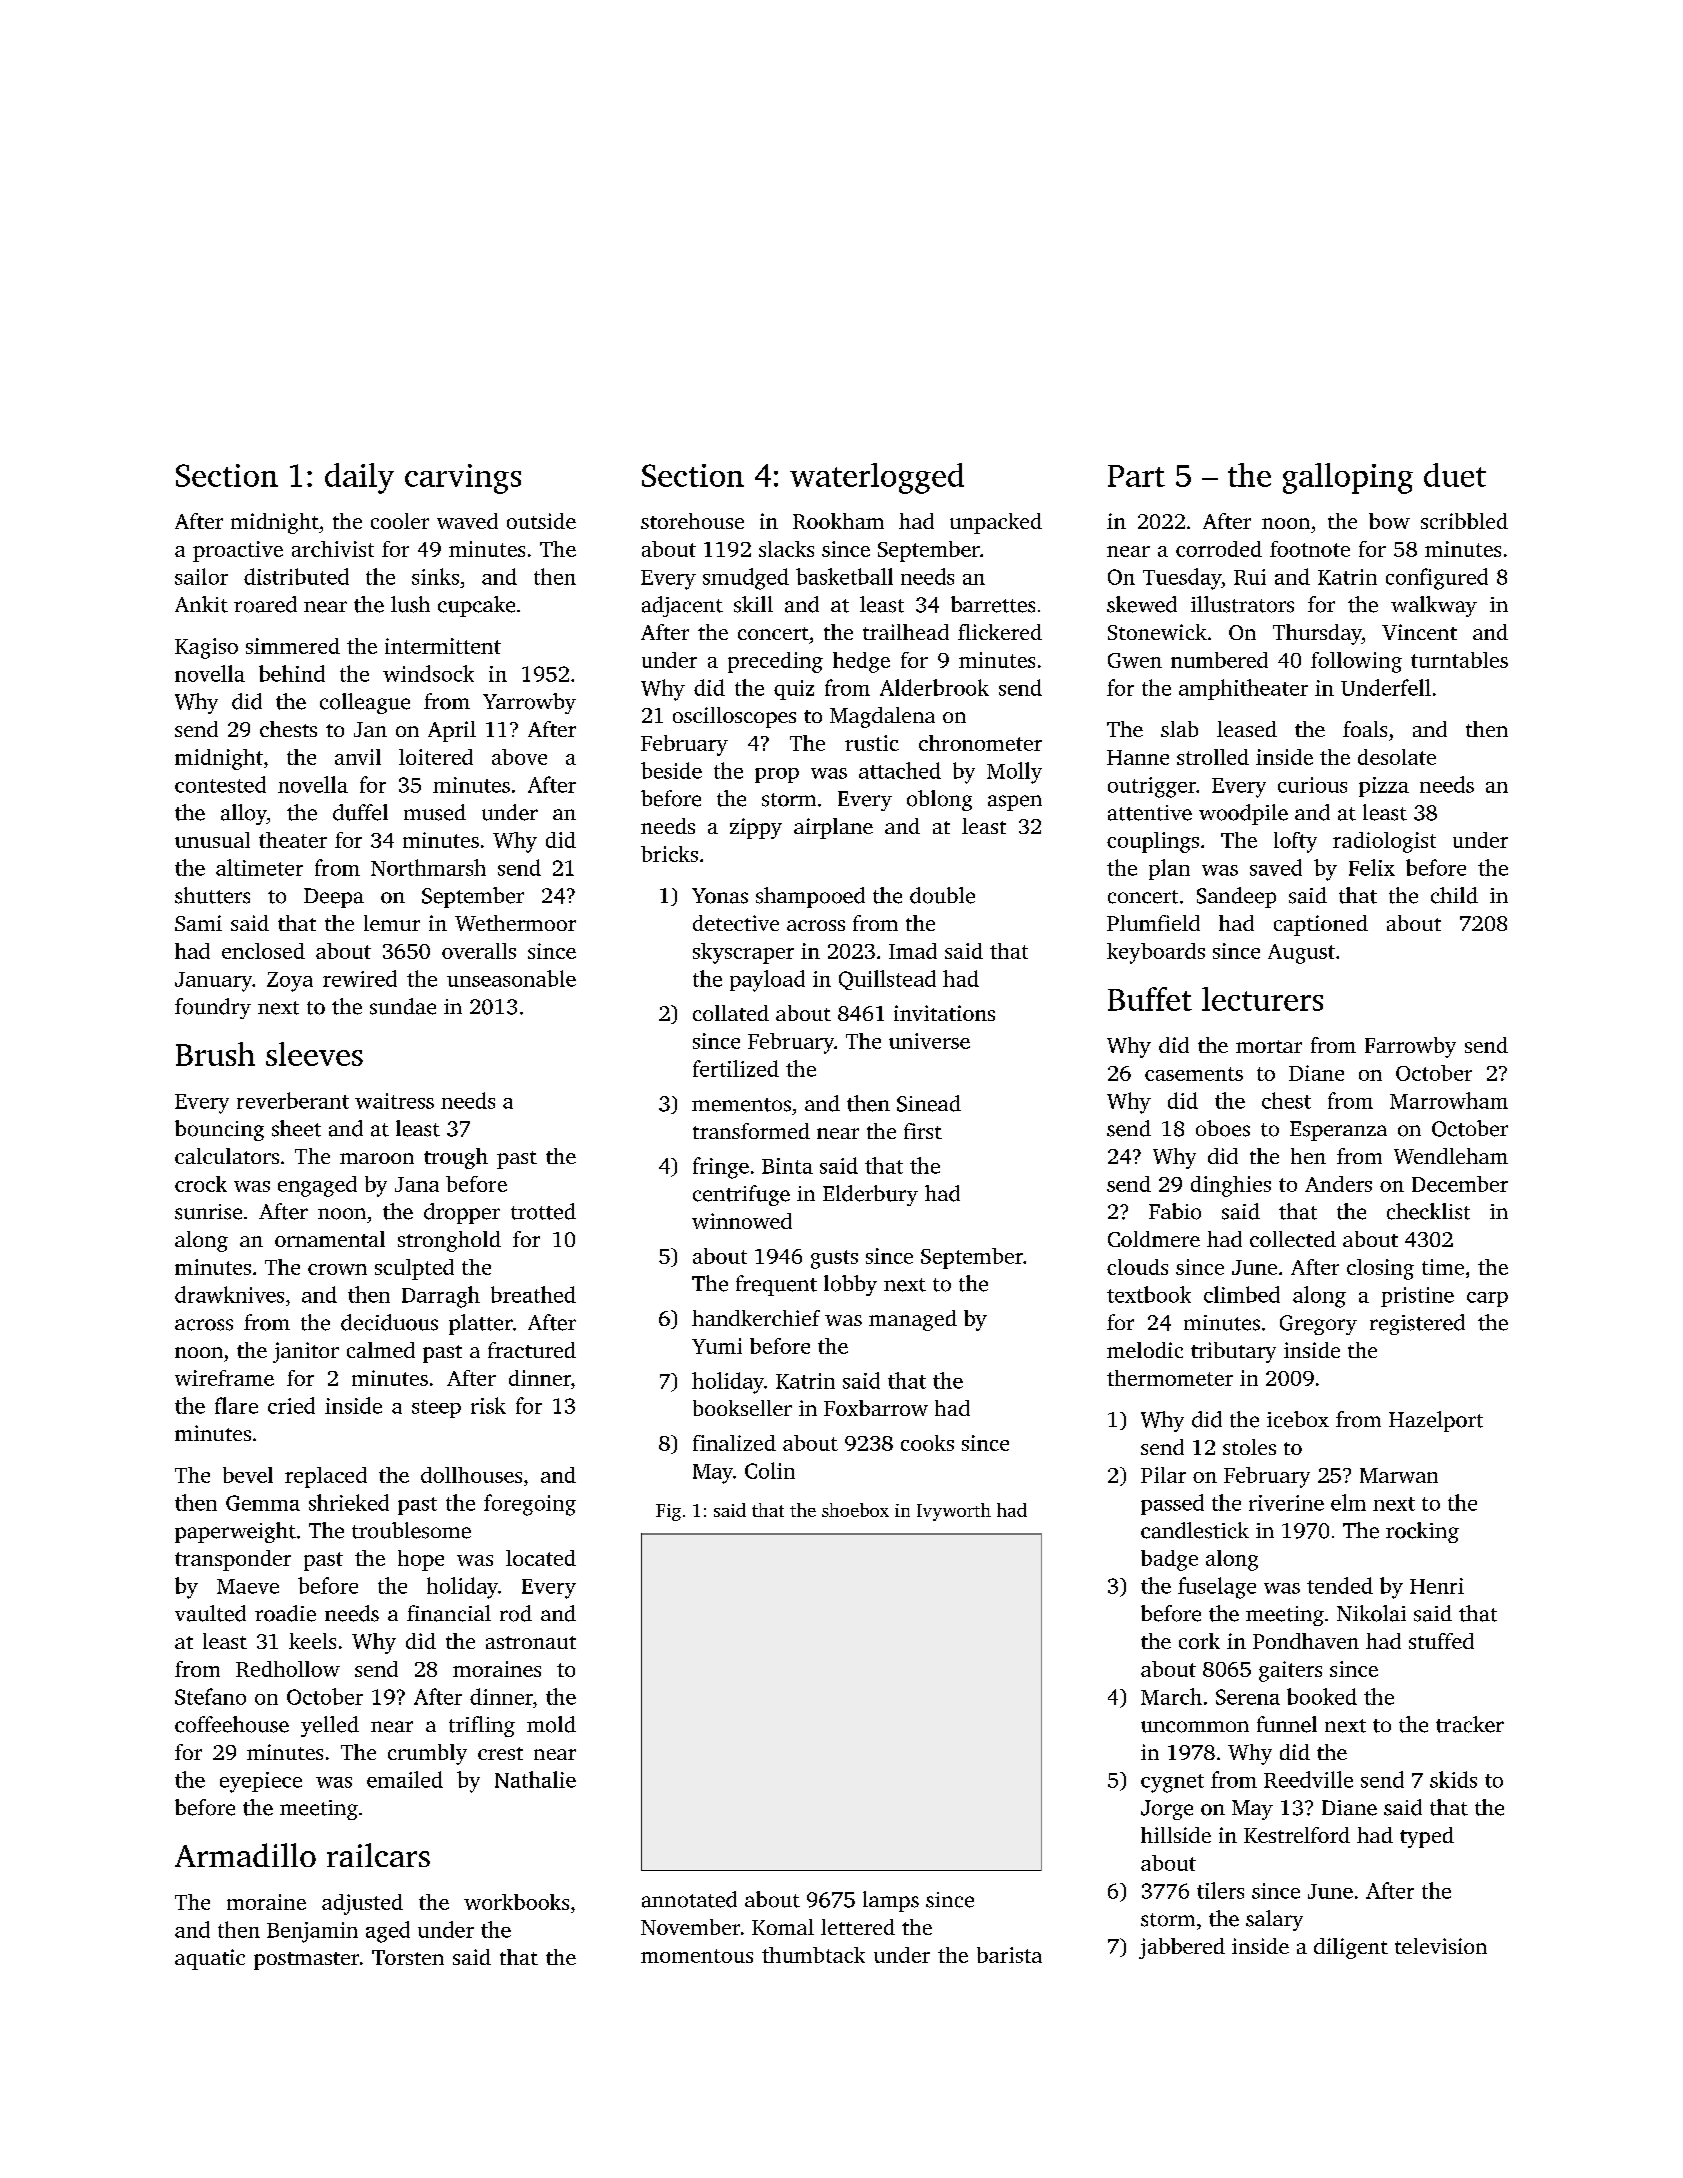 The height and width of the screenshot is (2178, 1683). What do you see at coordinates (877, 478) in the screenshot?
I see `waterlogged` at bounding box center [877, 478].
